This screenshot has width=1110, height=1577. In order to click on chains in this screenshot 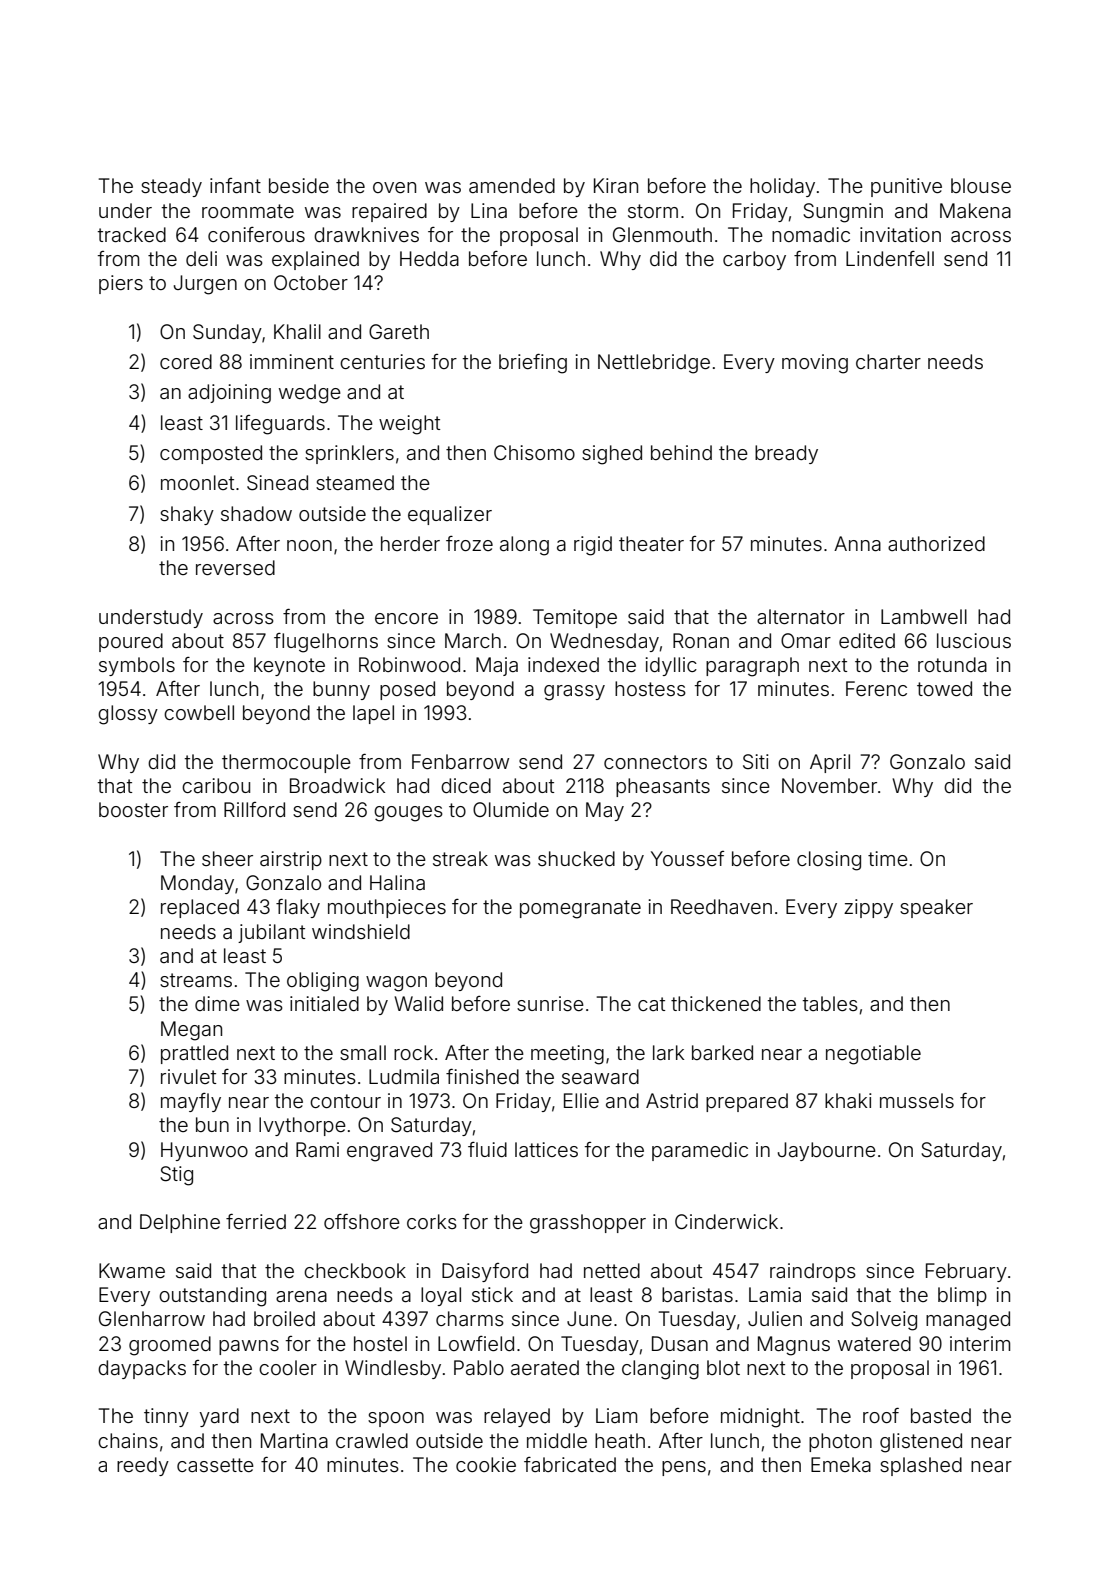, I will do `click(128, 1440)`.
